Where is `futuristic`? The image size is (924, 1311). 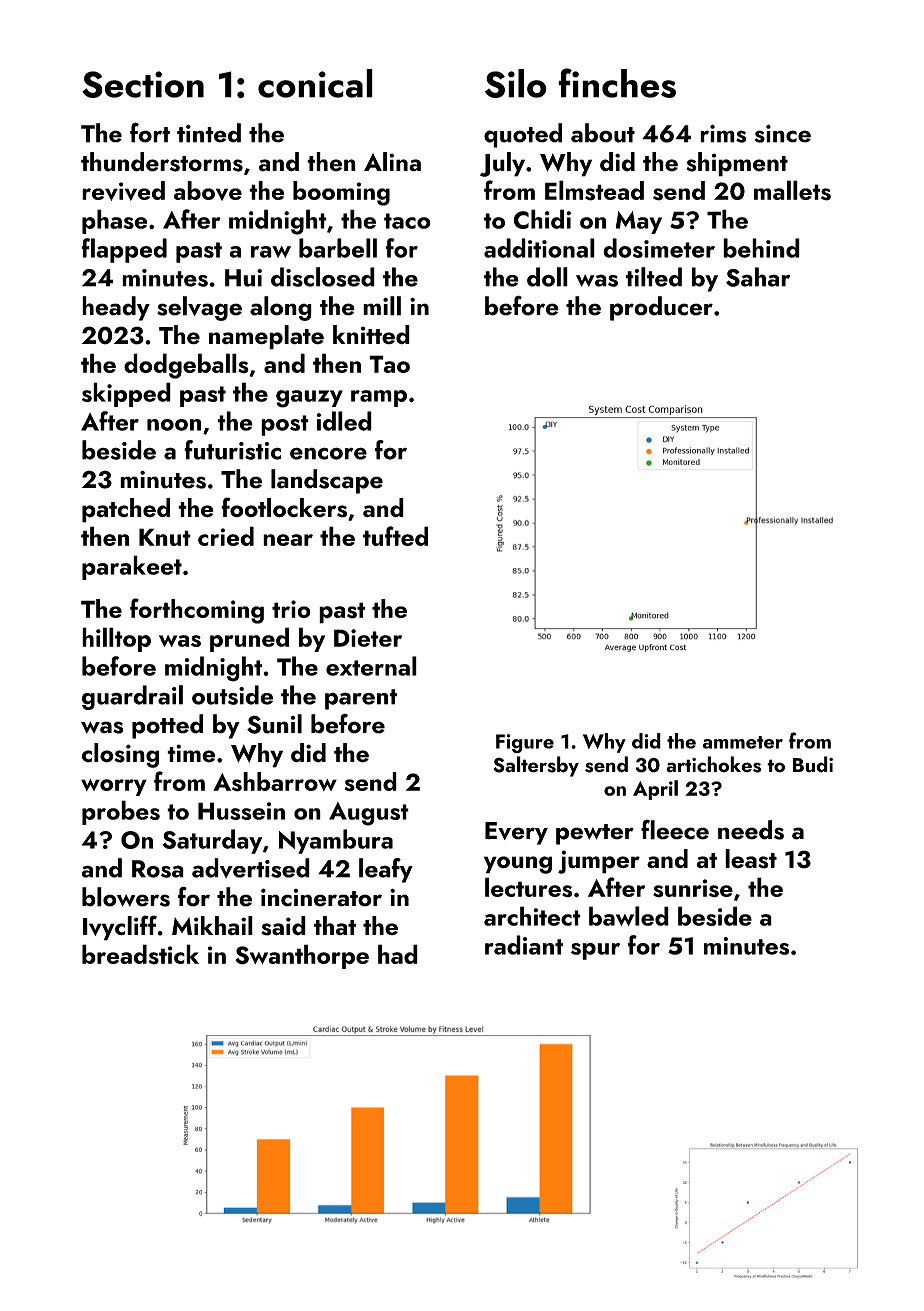 futuristic is located at coordinates (232, 450).
